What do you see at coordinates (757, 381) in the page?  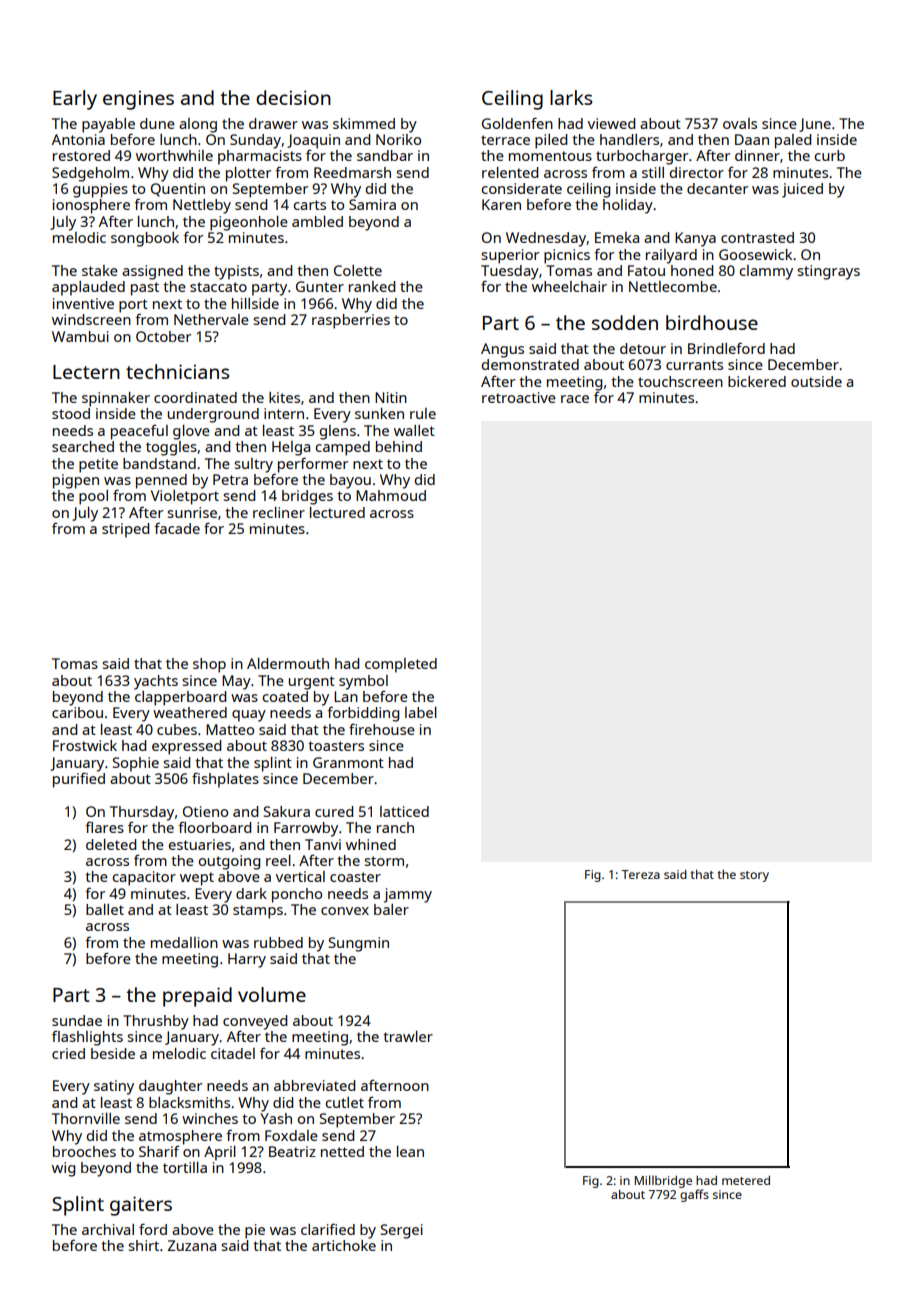 I see `bickered` at bounding box center [757, 381].
